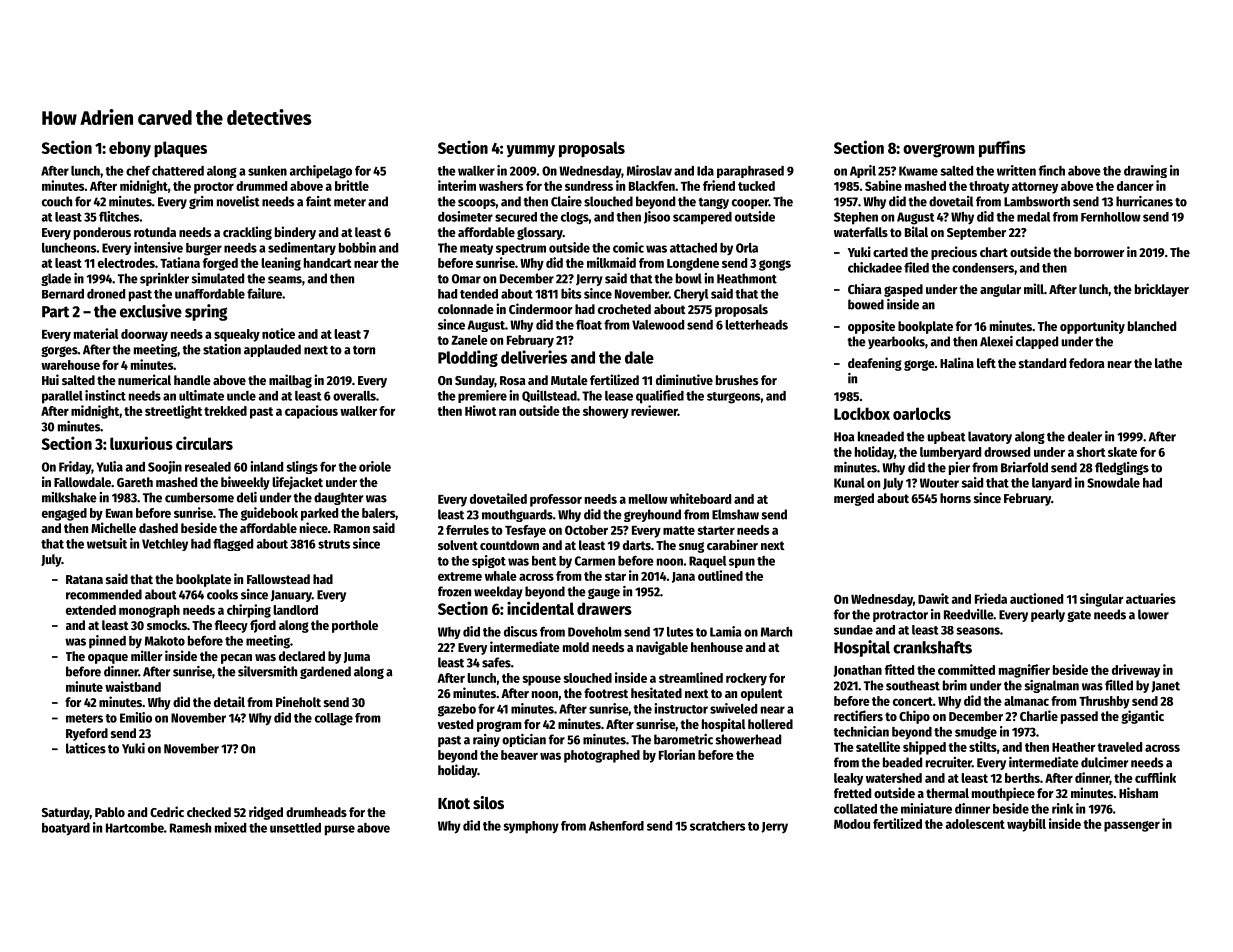 The height and width of the screenshot is (952, 1233). What do you see at coordinates (238, 201) in the screenshot?
I see `novelist` at bounding box center [238, 201].
